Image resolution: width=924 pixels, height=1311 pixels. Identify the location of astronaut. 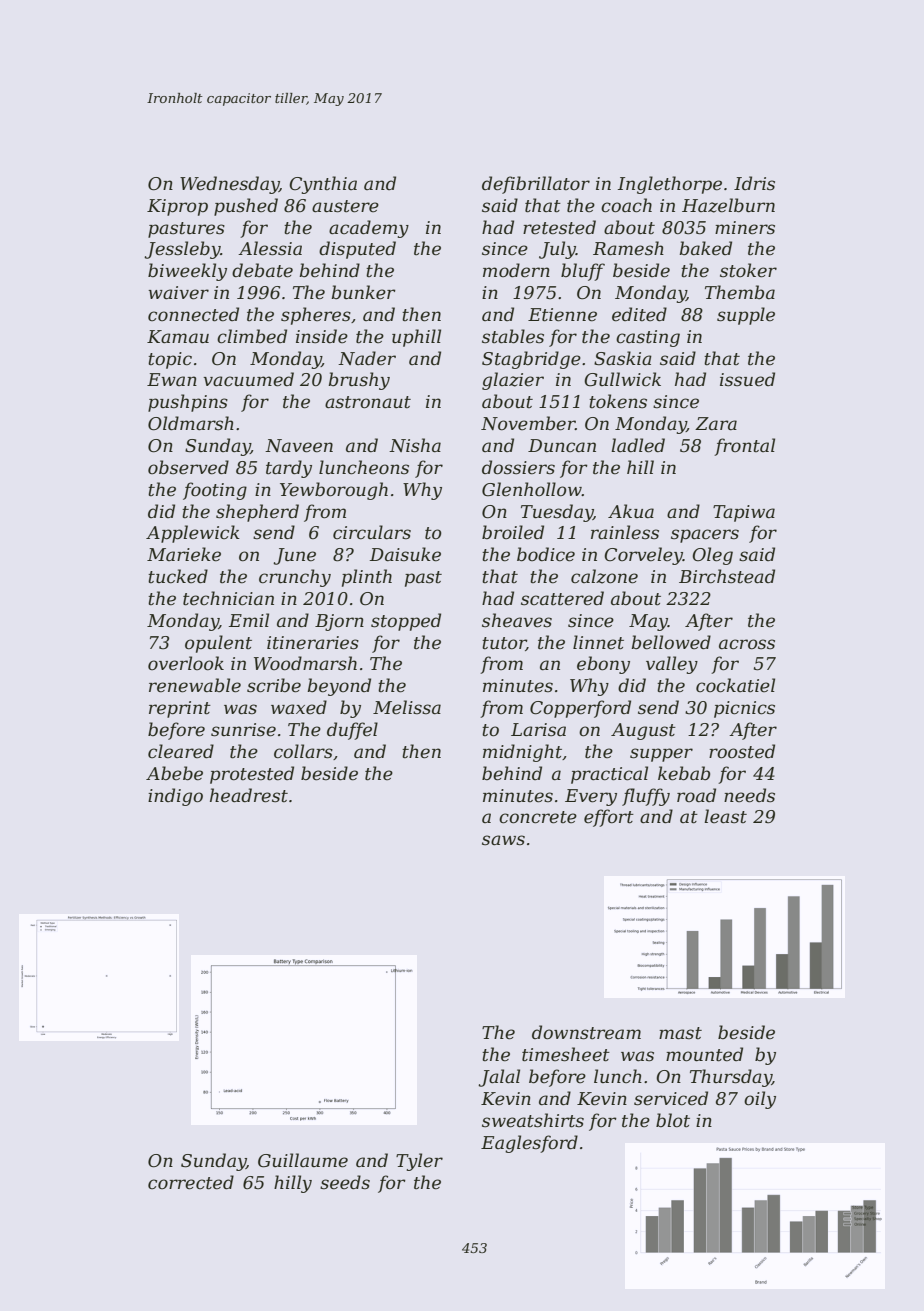
(368, 402).
